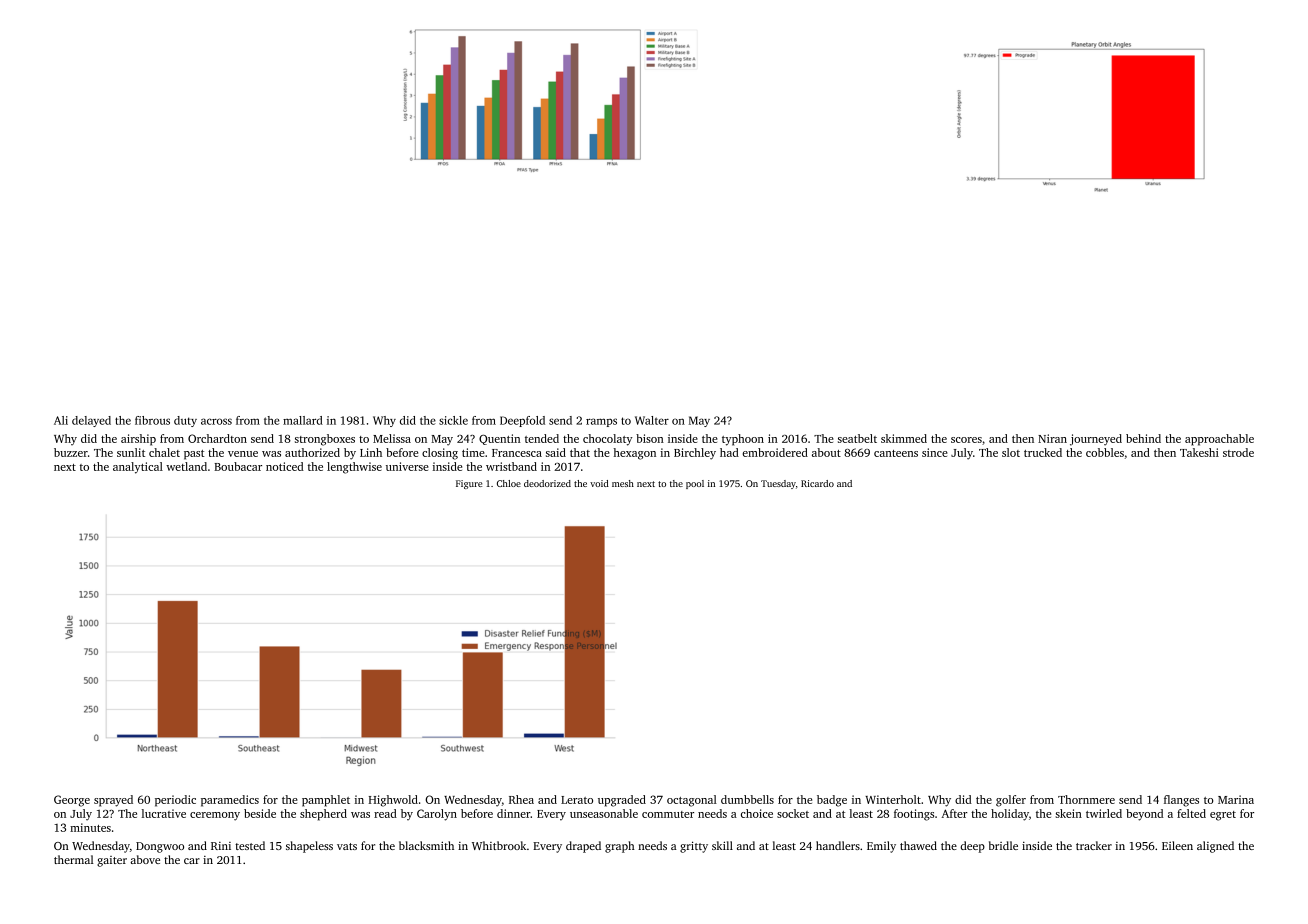 This screenshot has width=1308, height=924. What do you see at coordinates (1236, 799) in the screenshot?
I see `Marina` at bounding box center [1236, 799].
